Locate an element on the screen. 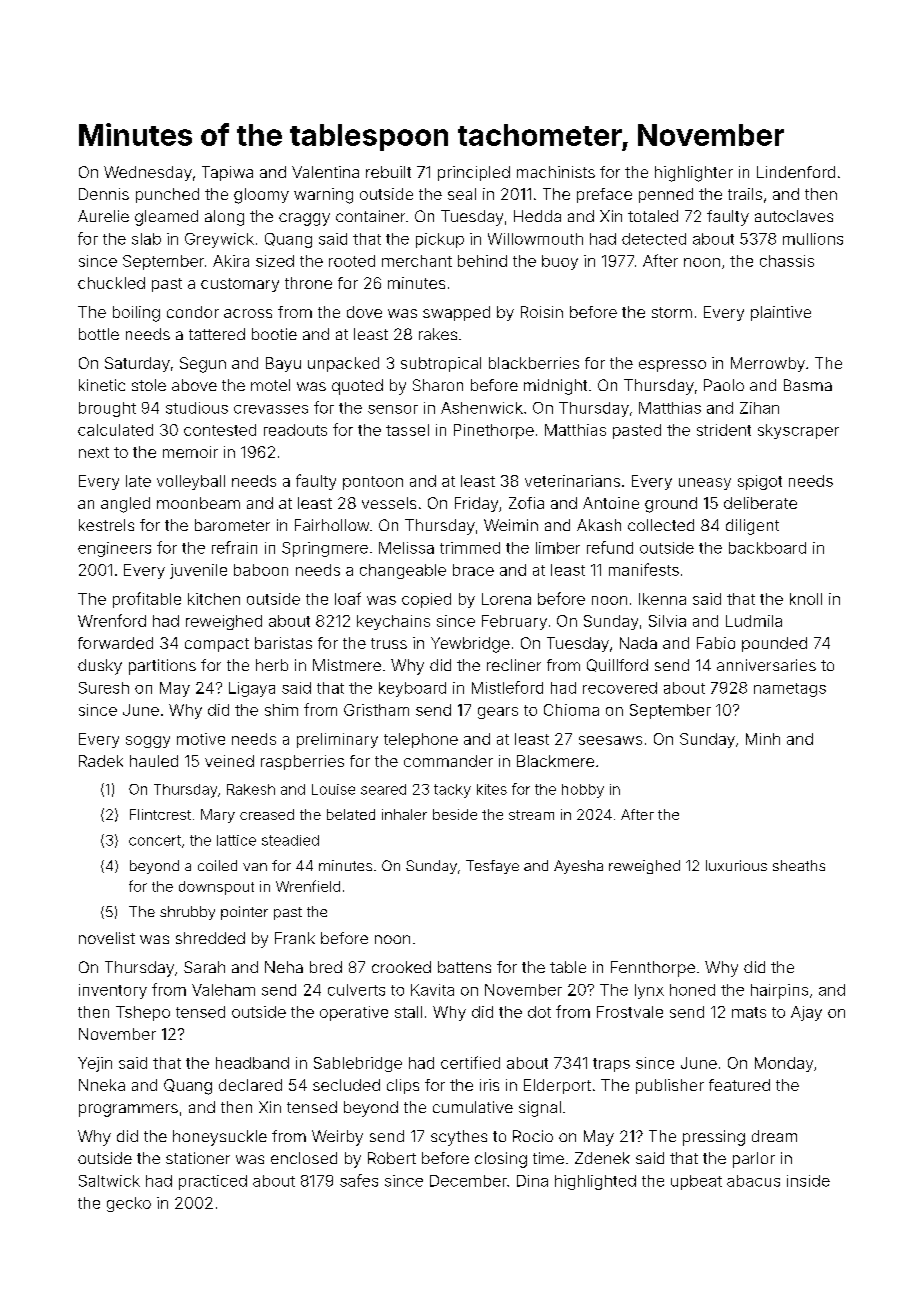 The height and width of the screenshot is (1314, 924). chuckled is located at coordinates (111, 283).
